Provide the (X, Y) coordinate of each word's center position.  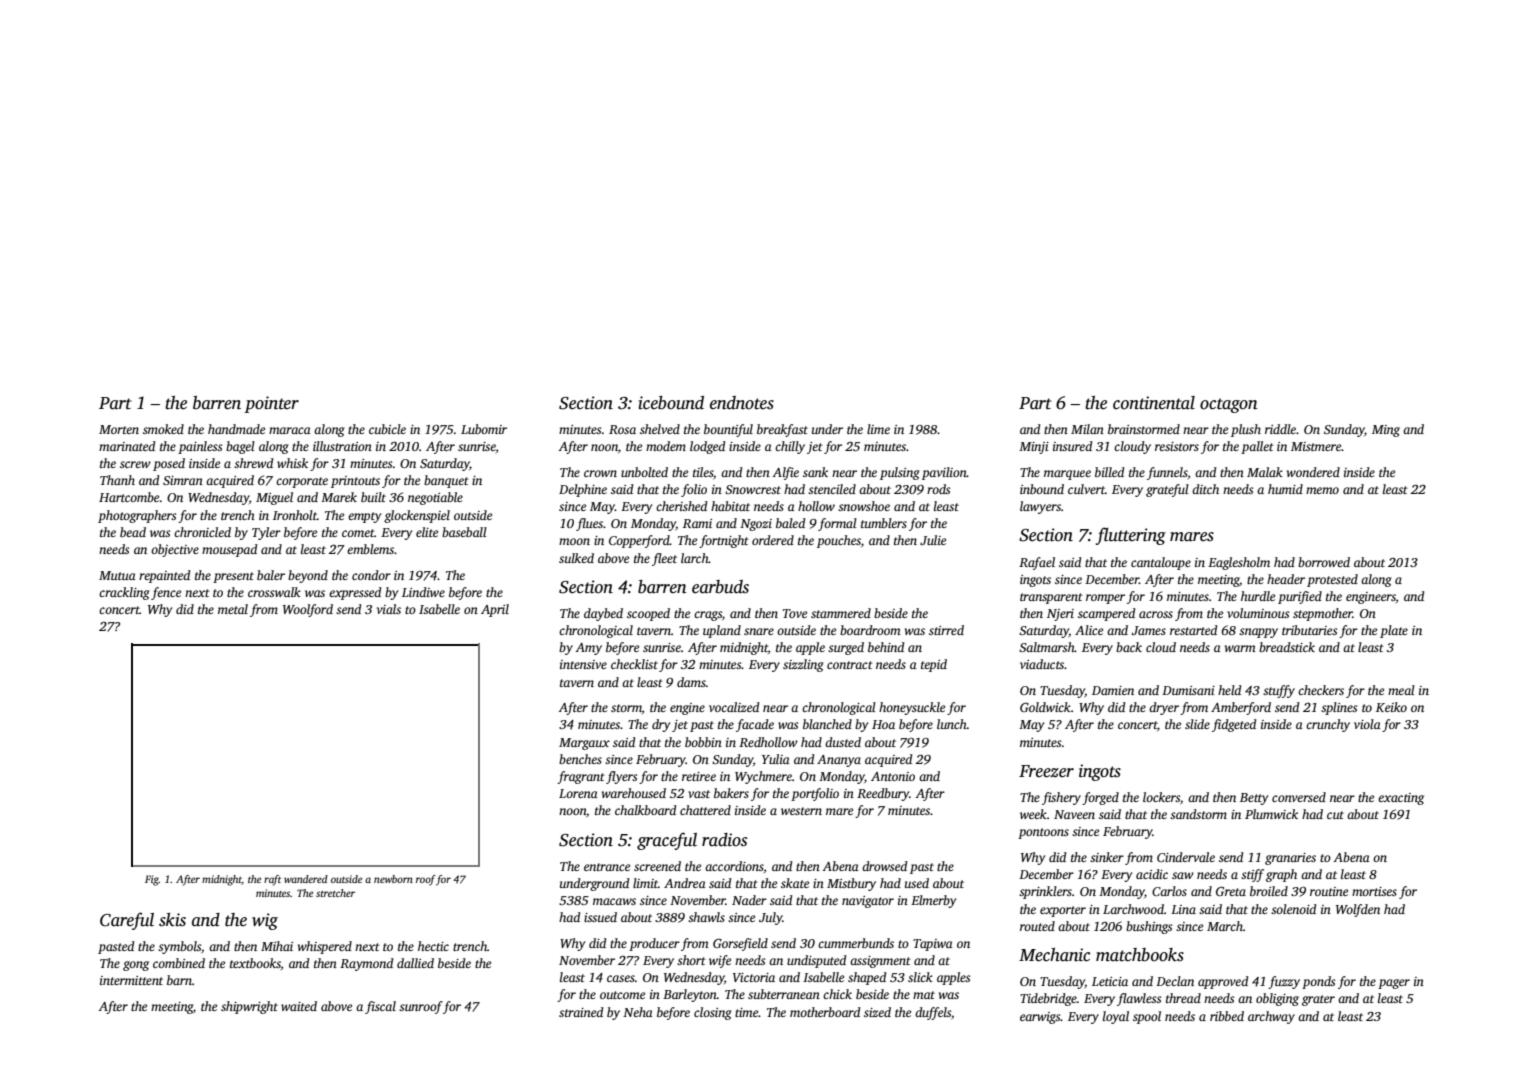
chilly (790, 447)
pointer (271, 404)
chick (837, 994)
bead (133, 532)
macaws (614, 901)
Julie (933, 540)
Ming (1386, 431)
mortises (1374, 891)
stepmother (1323, 614)
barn (179, 980)
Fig (152, 880)
